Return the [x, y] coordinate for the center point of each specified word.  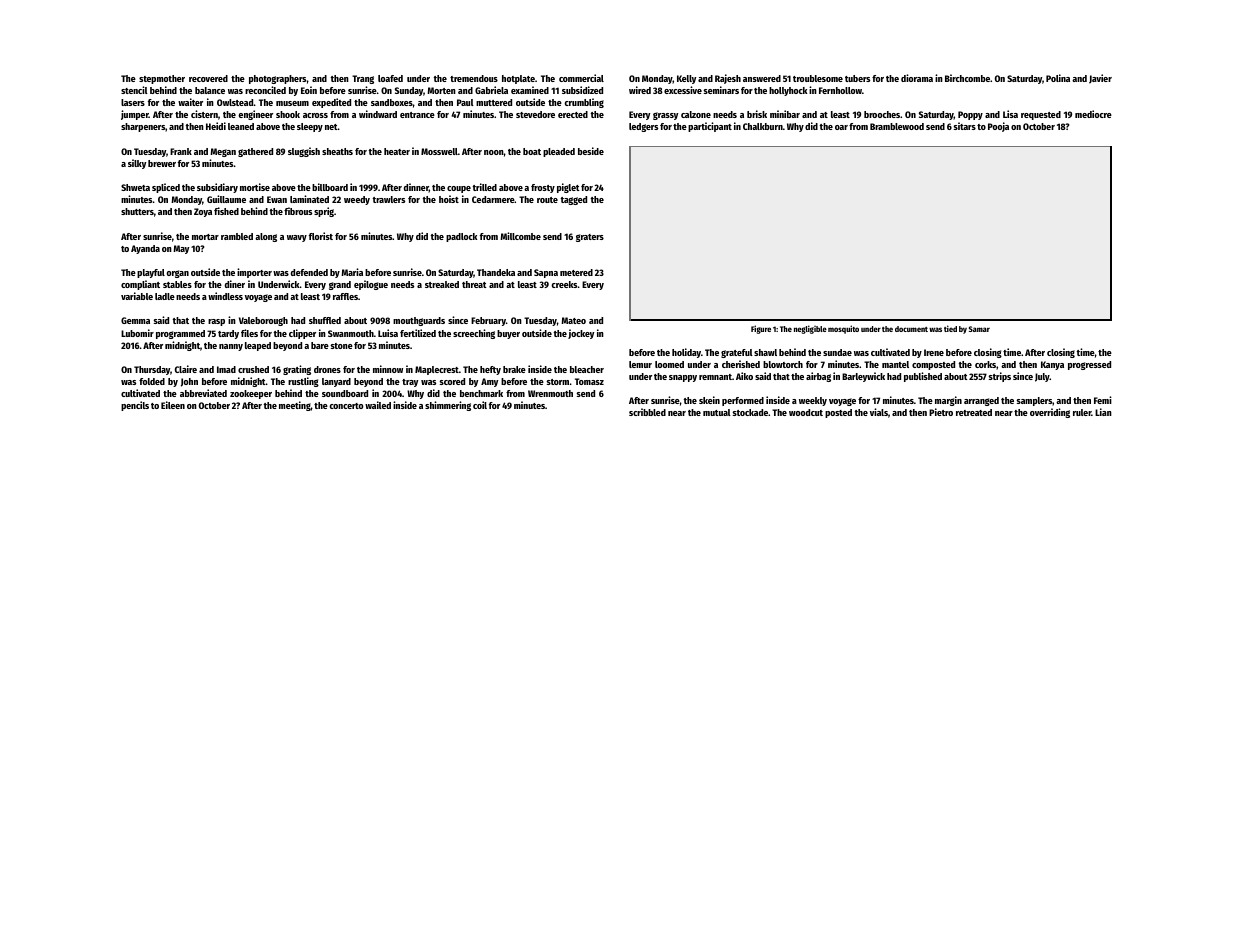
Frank [181, 151]
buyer [508, 334]
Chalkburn [763, 126]
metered [576, 272]
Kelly [686, 79]
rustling [303, 382]
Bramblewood [897, 126]
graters [590, 238]
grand [340, 285]
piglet [568, 188]
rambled [237, 236]
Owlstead [235, 102]
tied [950, 328]
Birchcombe [967, 78]
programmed [180, 334]
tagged [573, 200]
